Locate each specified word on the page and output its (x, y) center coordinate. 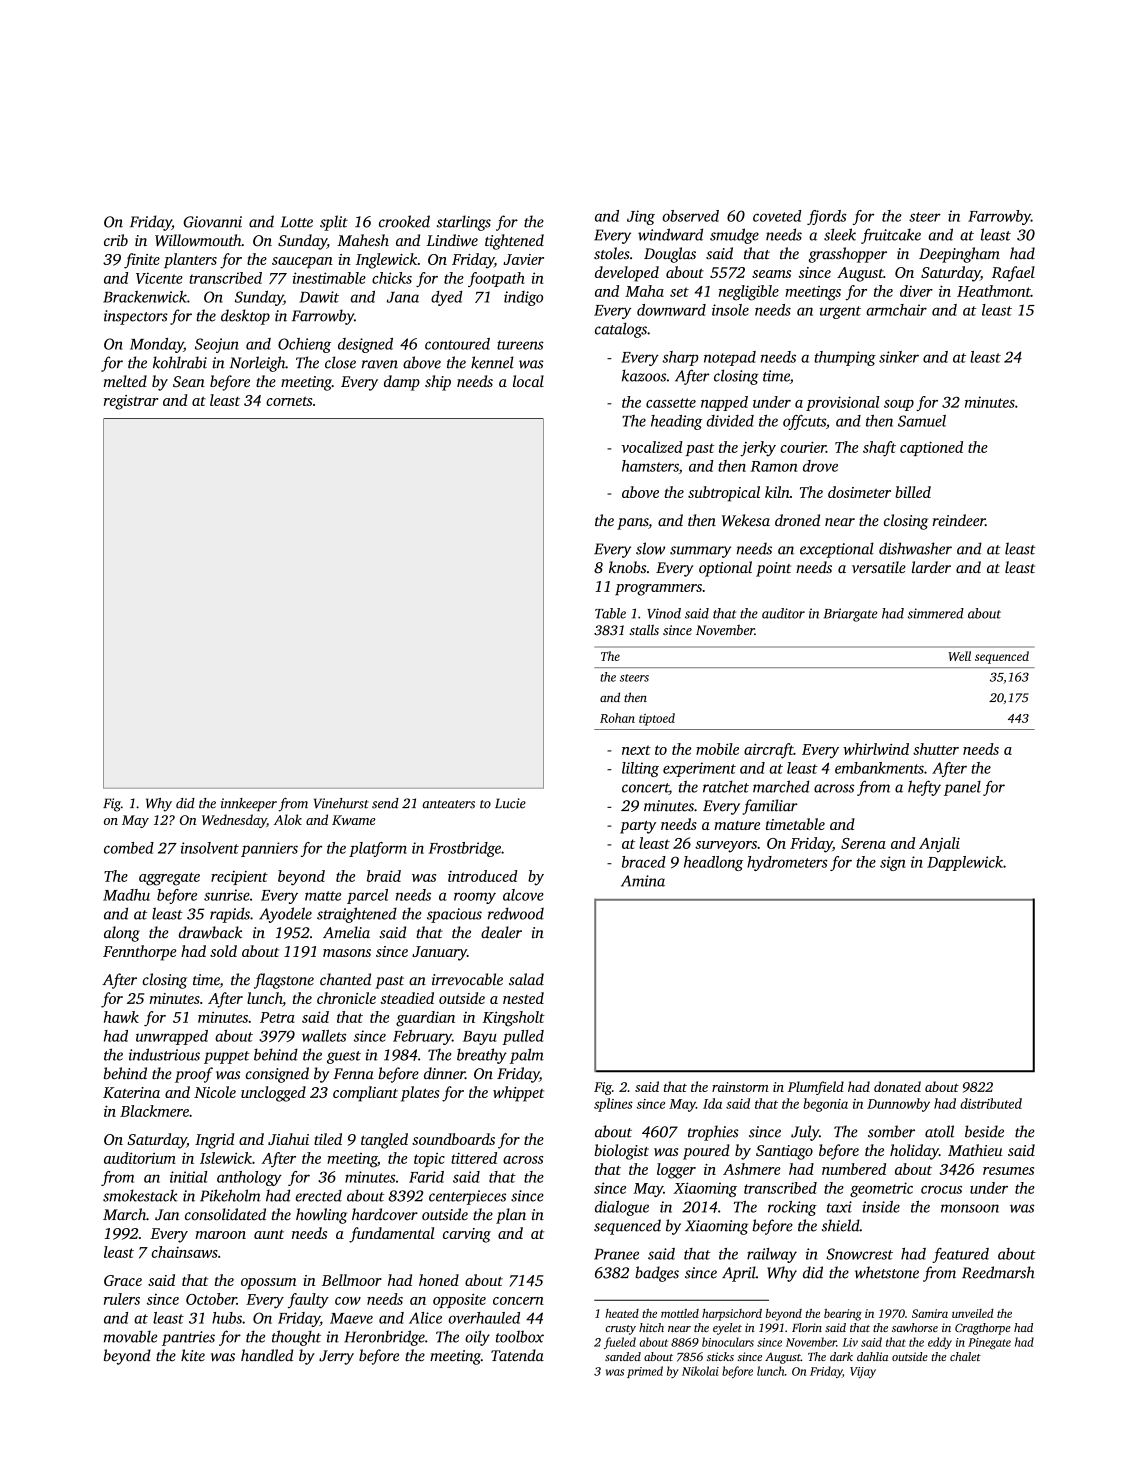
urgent (840, 312)
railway (772, 1255)
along (122, 934)
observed (690, 216)
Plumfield (816, 1088)
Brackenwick (145, 297)
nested (523, 998)
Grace (123, 1280)
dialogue (622, 1208)
